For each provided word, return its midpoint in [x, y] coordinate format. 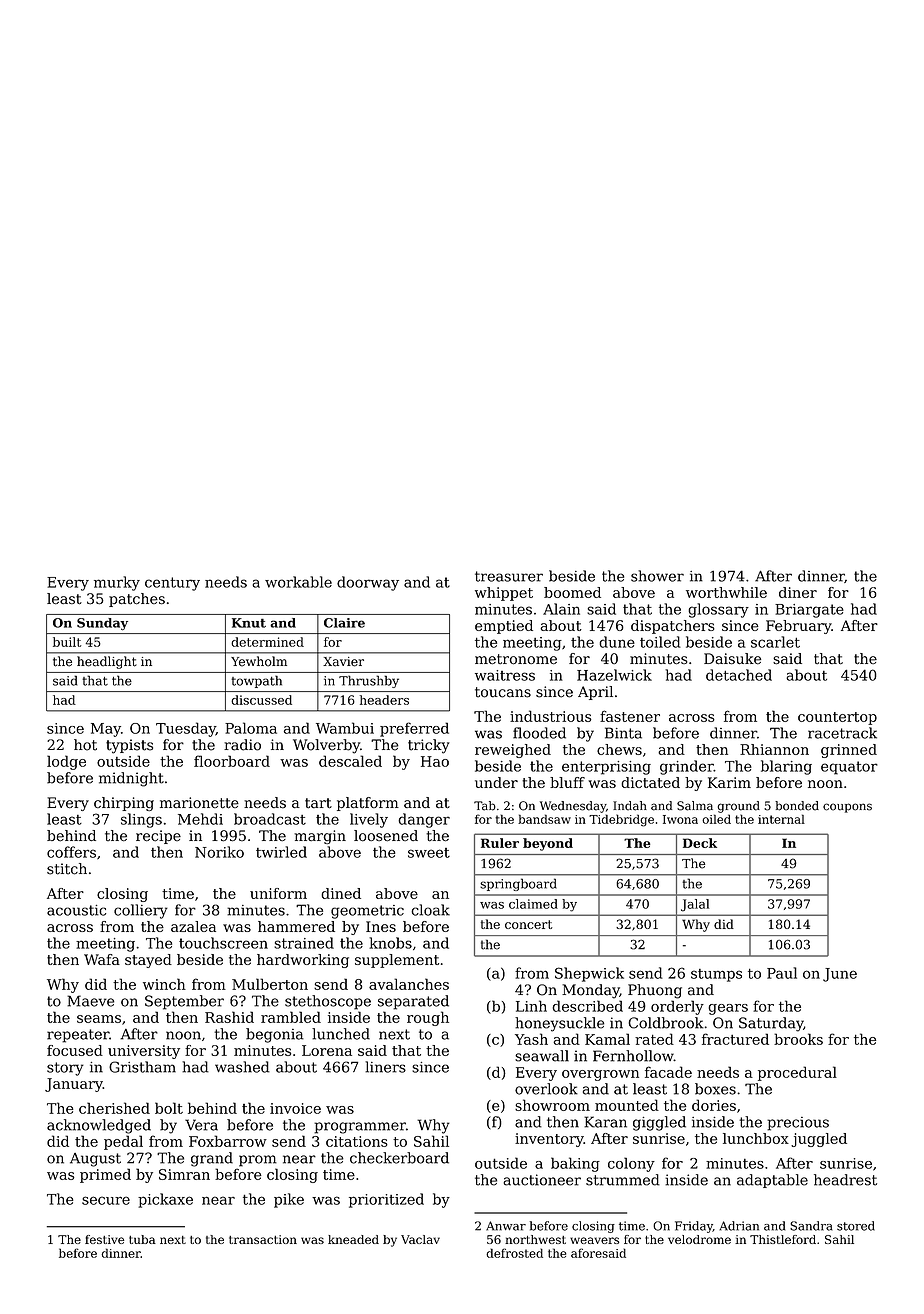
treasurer [509, 576]
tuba [142, 1239]
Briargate [809, 611]
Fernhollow [633, 1056]
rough [428, 1018]
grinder [687, 767]
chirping [124, 804]
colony [631, 1164]
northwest [535, 1239]
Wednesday [573, 807]
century [172, 584]
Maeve [90, 1001]
